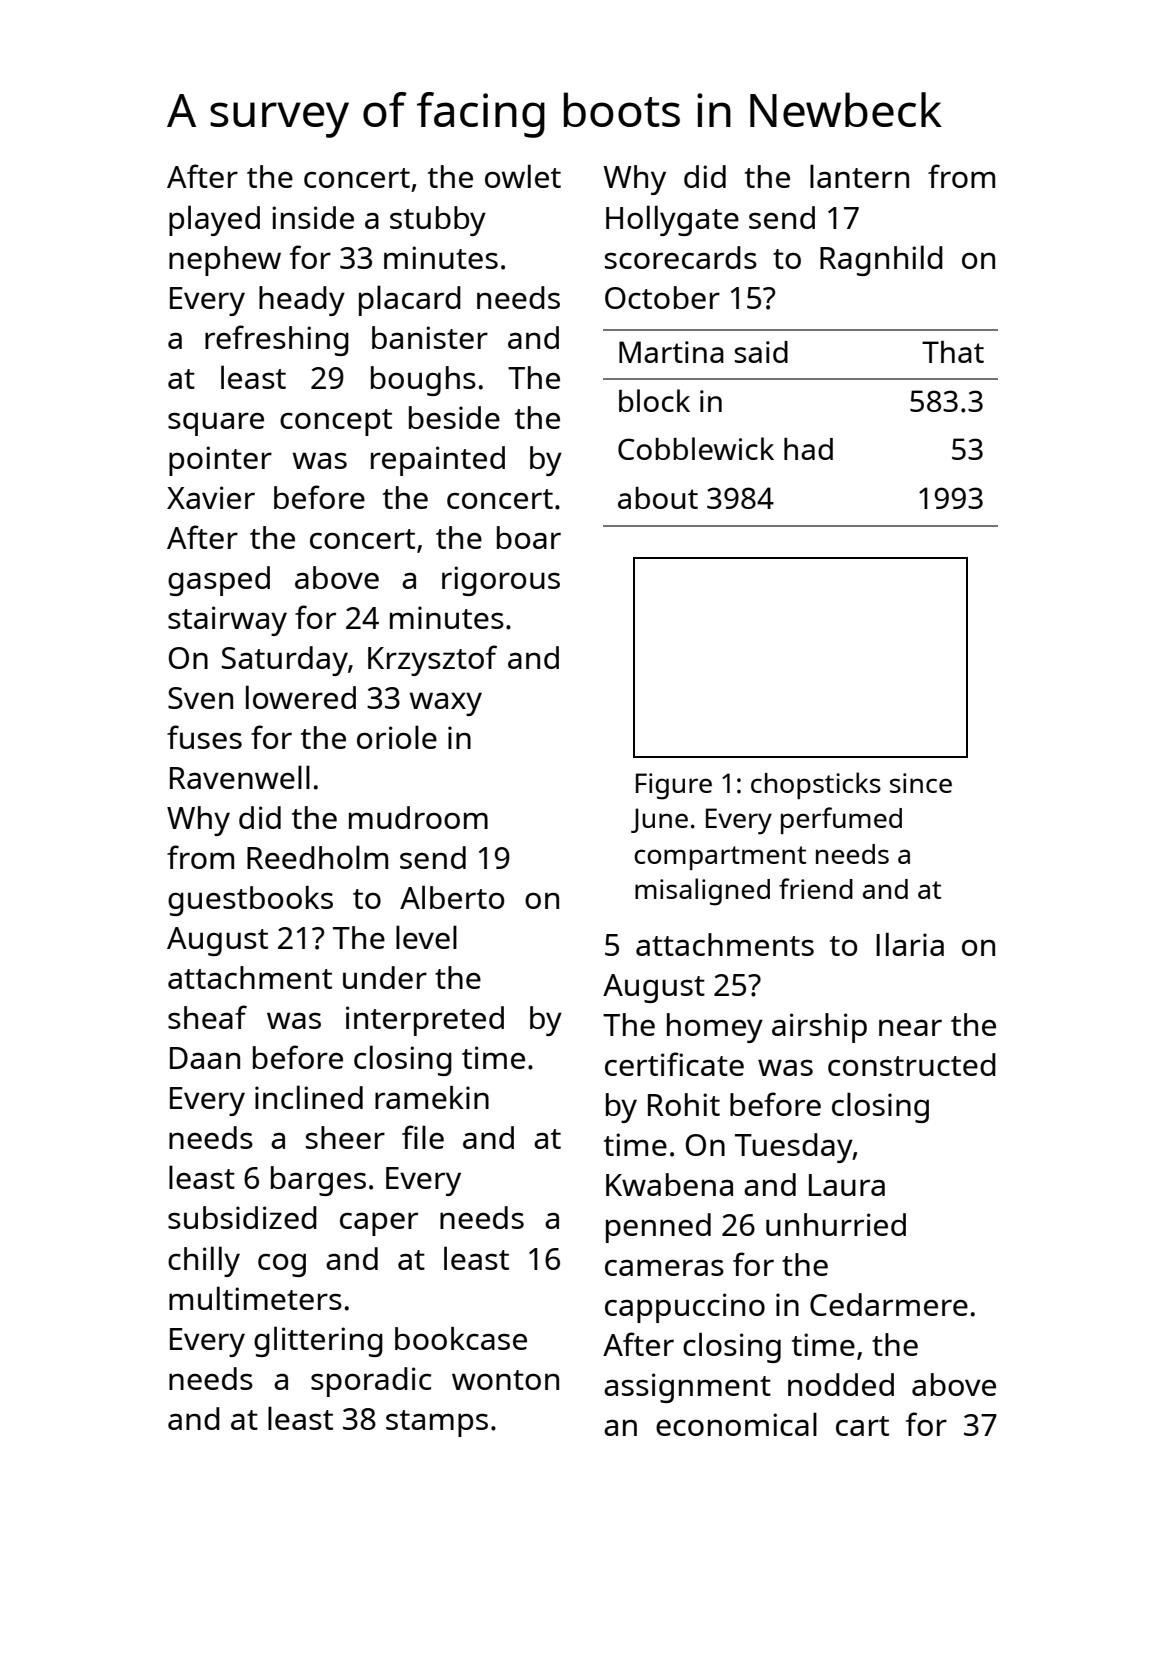 The width and height of the image is (1165, 1654). I want to click on owlet, so click(523, 176).
